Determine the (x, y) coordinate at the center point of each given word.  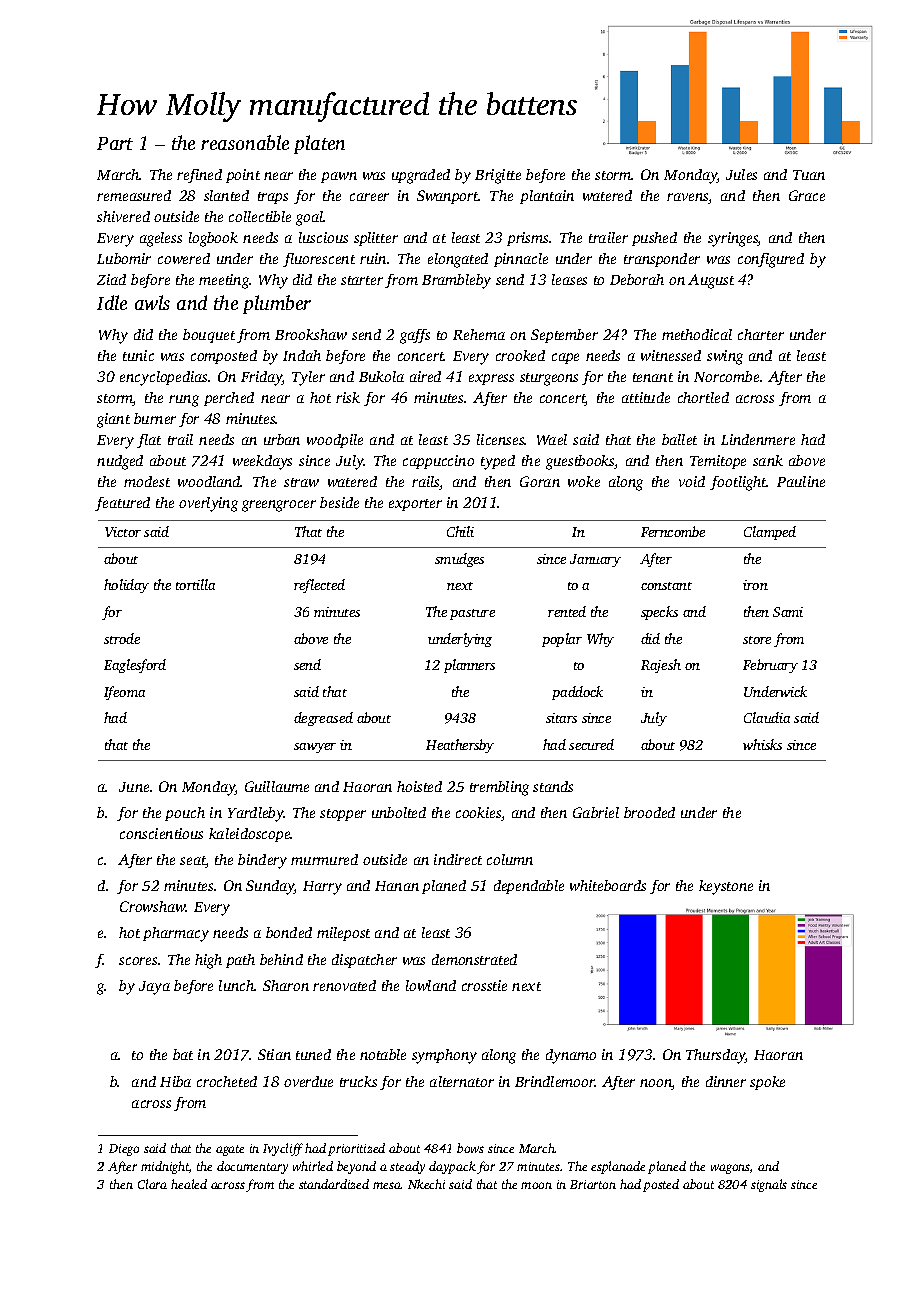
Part (115, 143)
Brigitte (498, 176)
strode (122, 638)
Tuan (809, 175)
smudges (459, 560)
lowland (431, 985)
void (692, 481)
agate (230, 1150)
